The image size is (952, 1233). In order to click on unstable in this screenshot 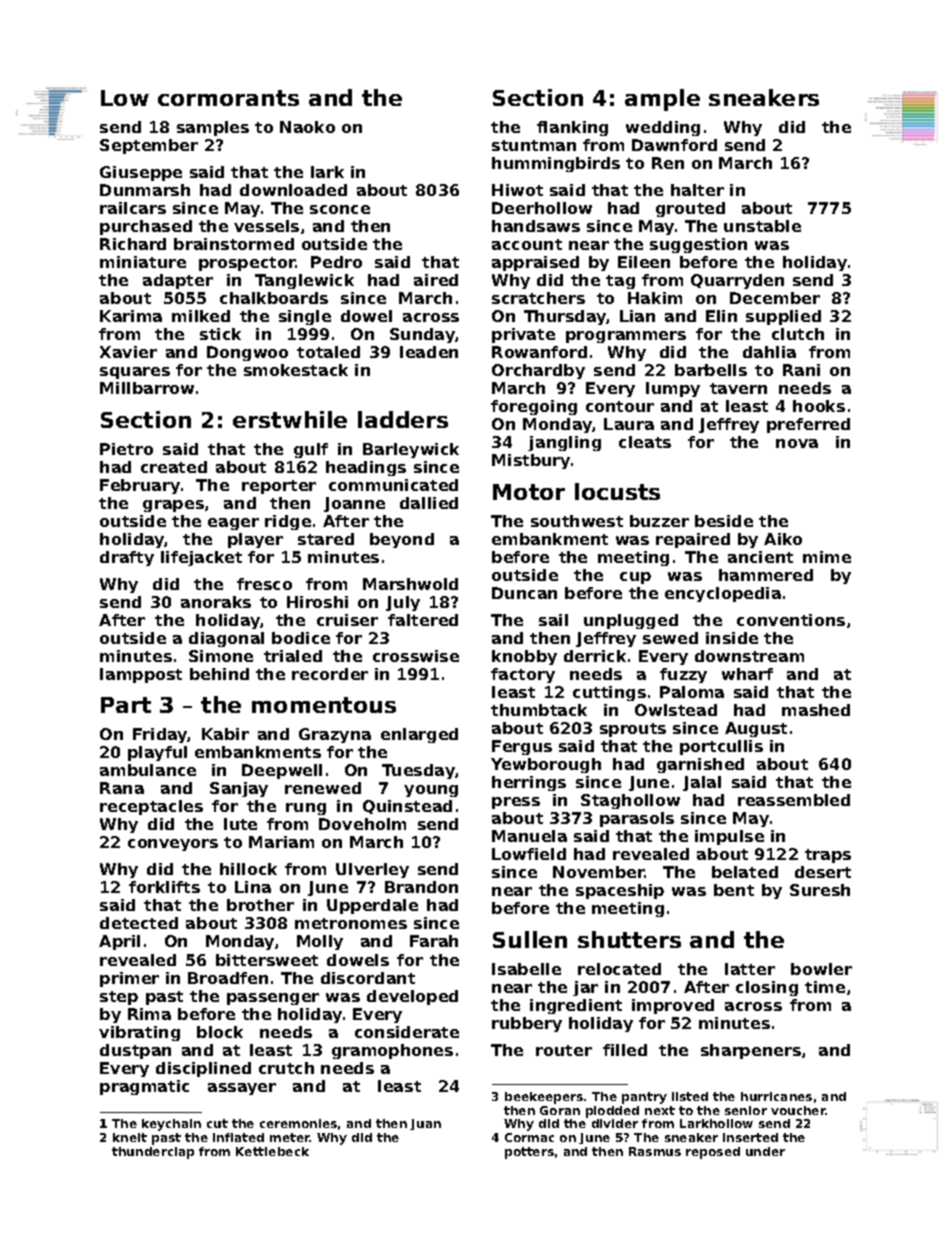, I will do `click(762, 226)`.
